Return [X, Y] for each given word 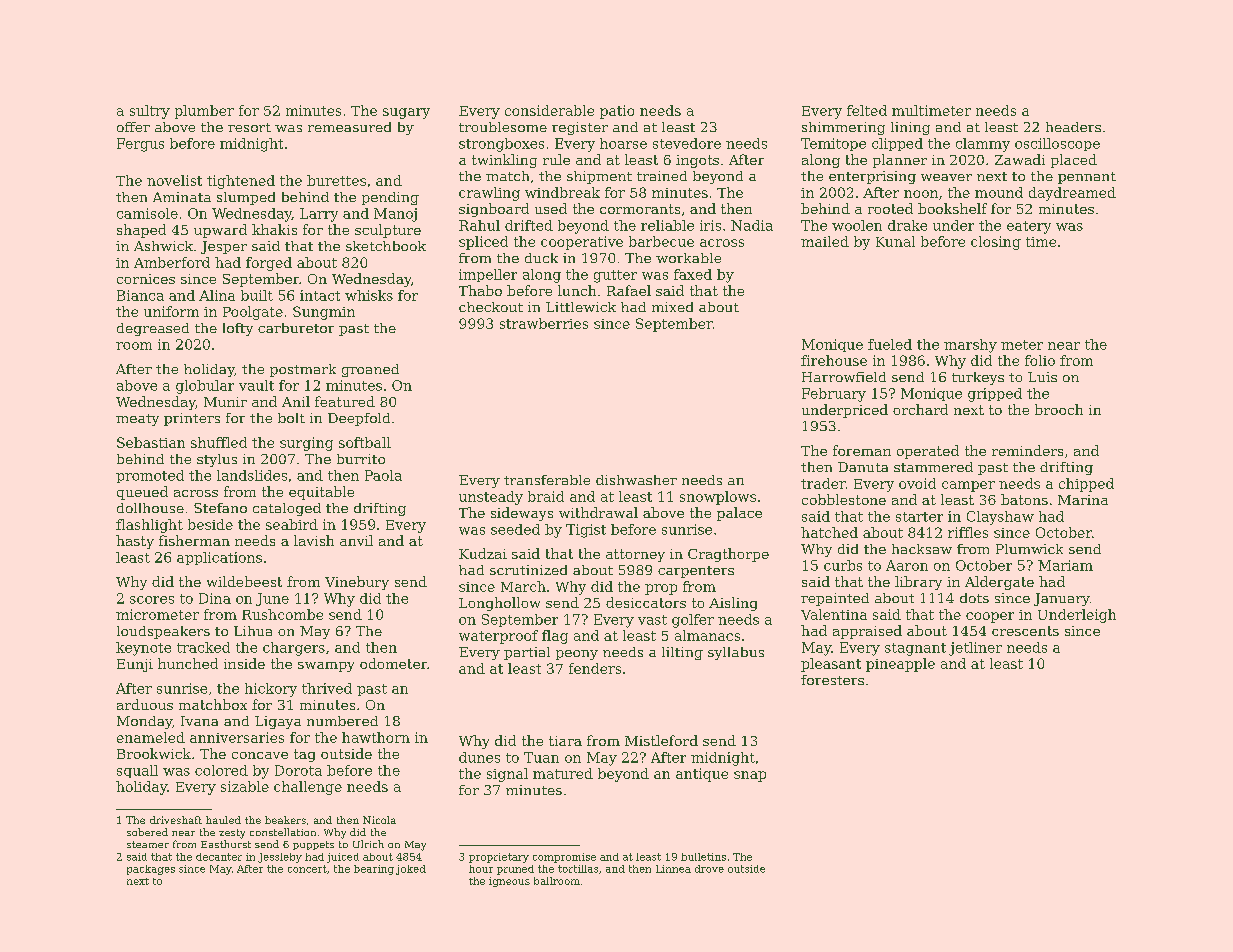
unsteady [491, 498]
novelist [174, 180]
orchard [920, 409]
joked [411, 870]
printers [192, 419]
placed [1074, 161]
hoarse [623, 143]
